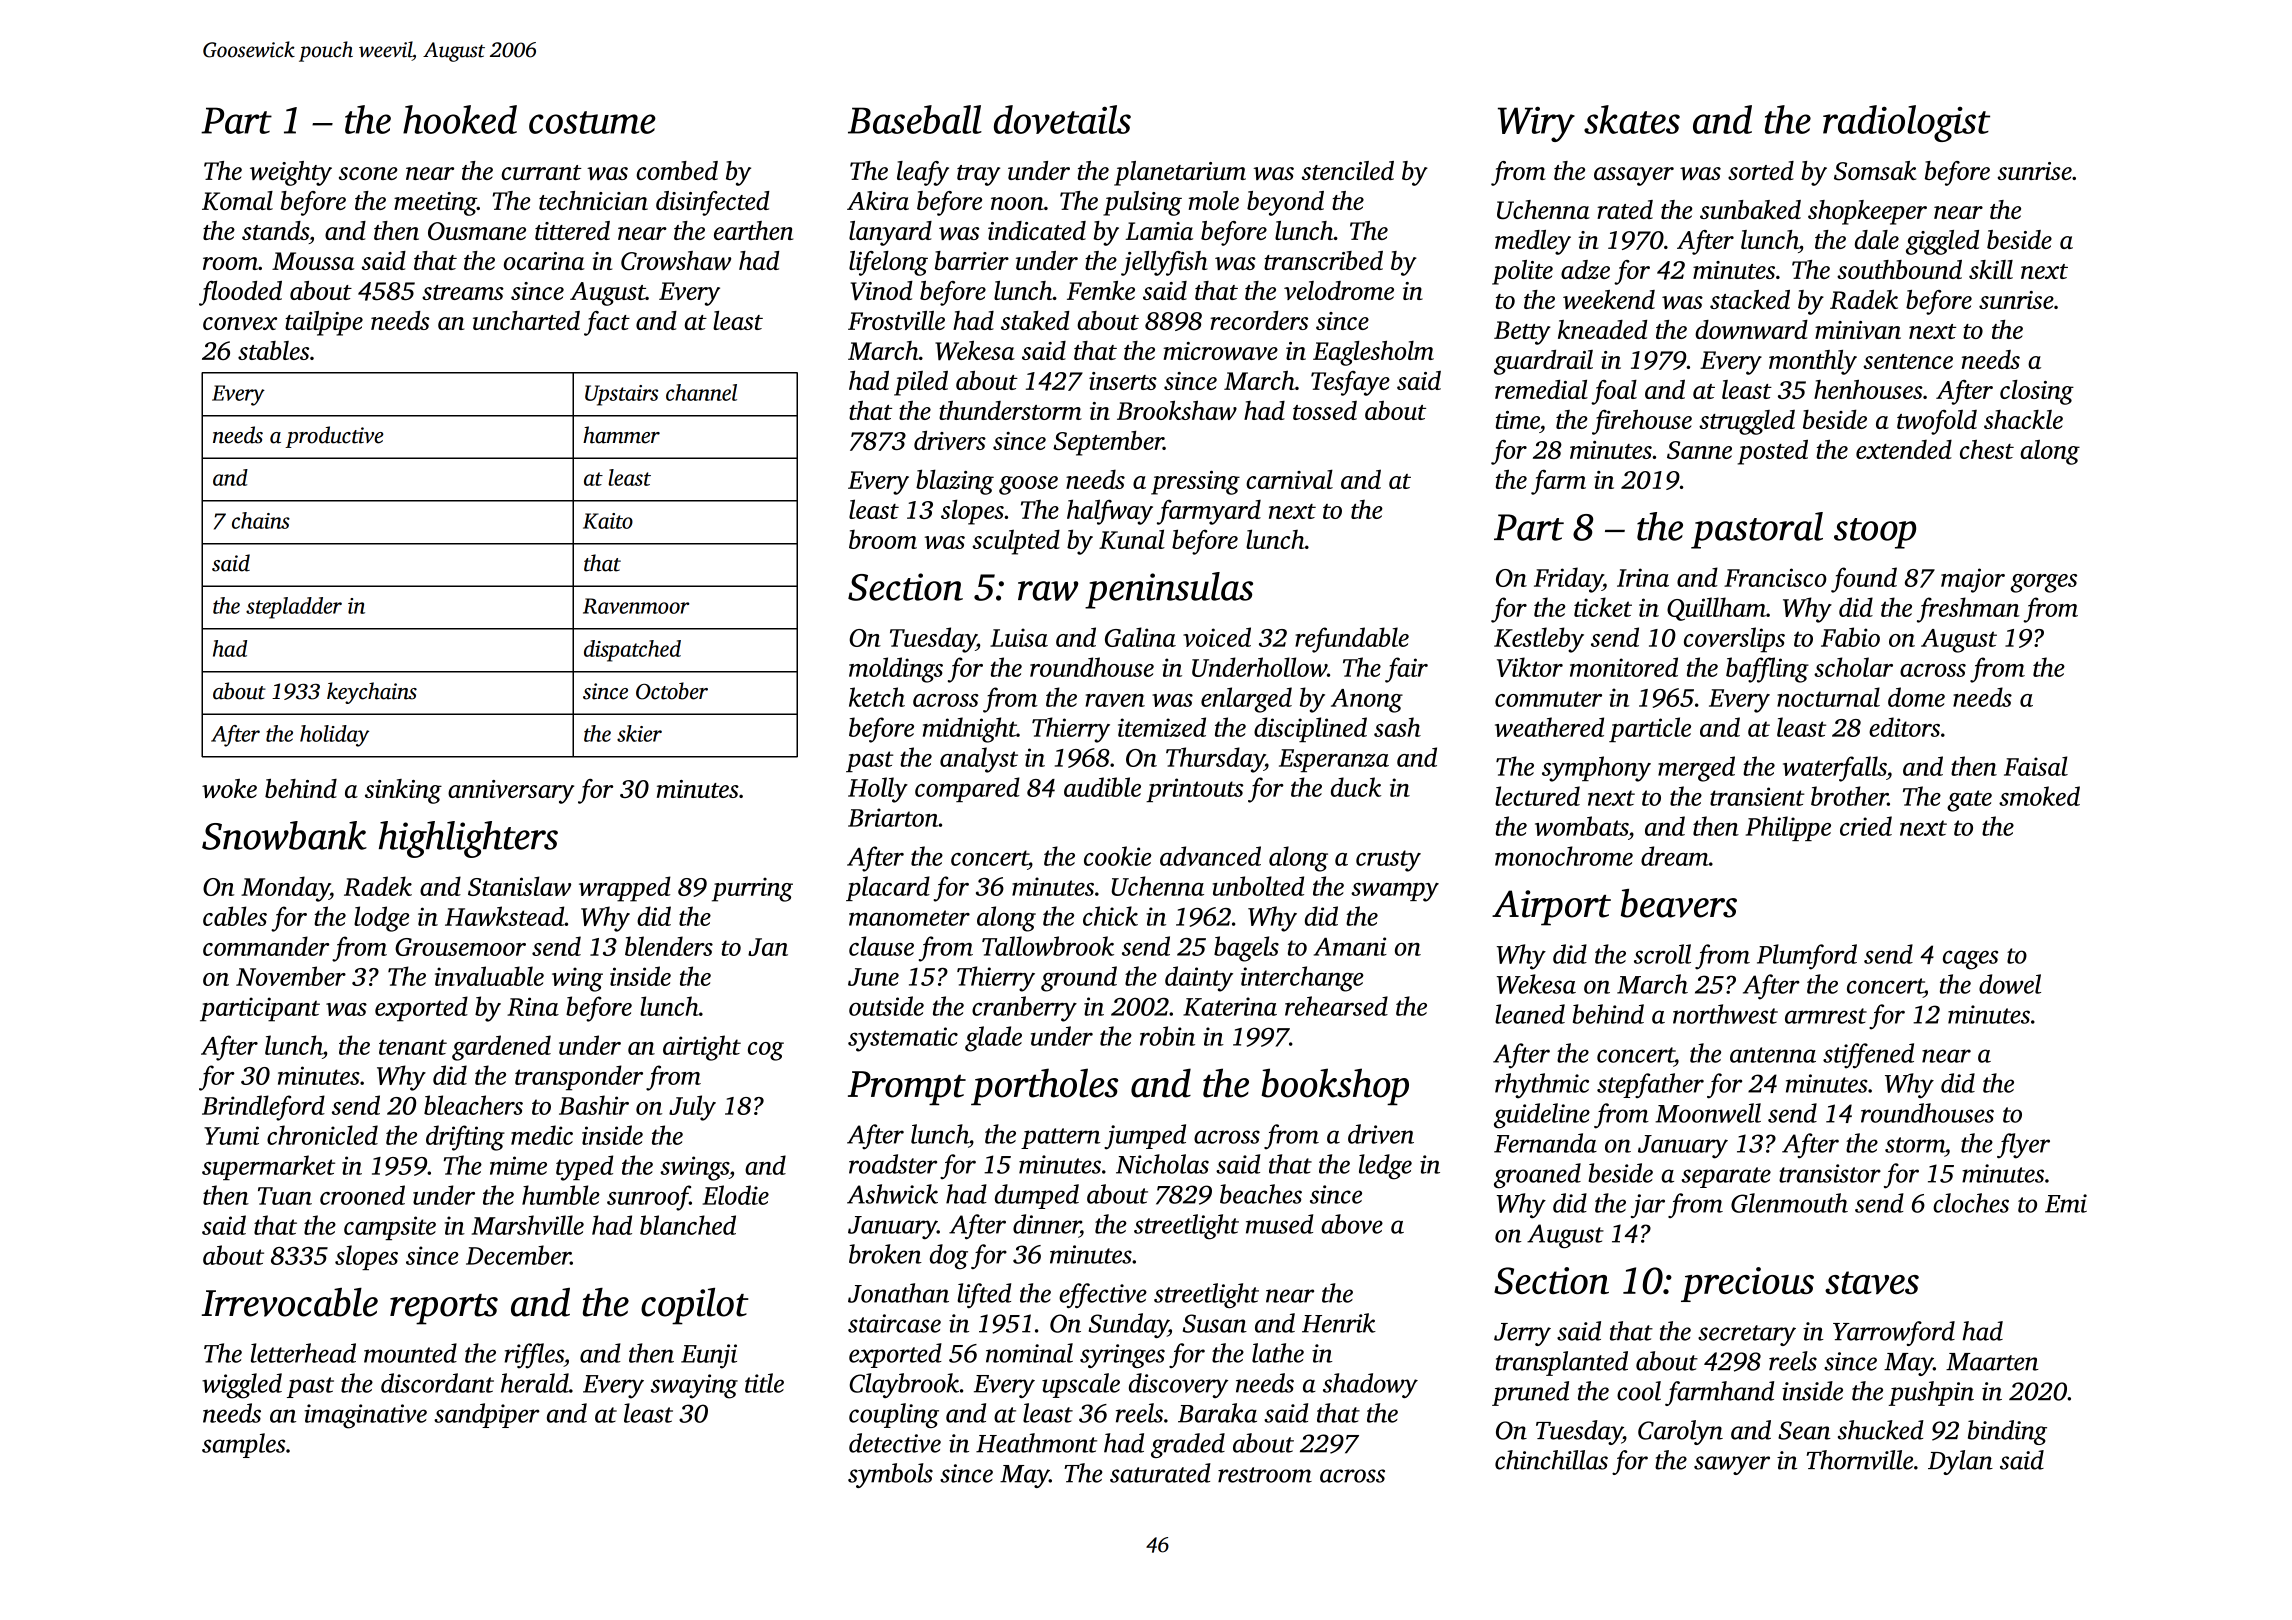  Describe the element at coordinates (460, 947) in the screenshot. I see `Grousemoor` at that location.
